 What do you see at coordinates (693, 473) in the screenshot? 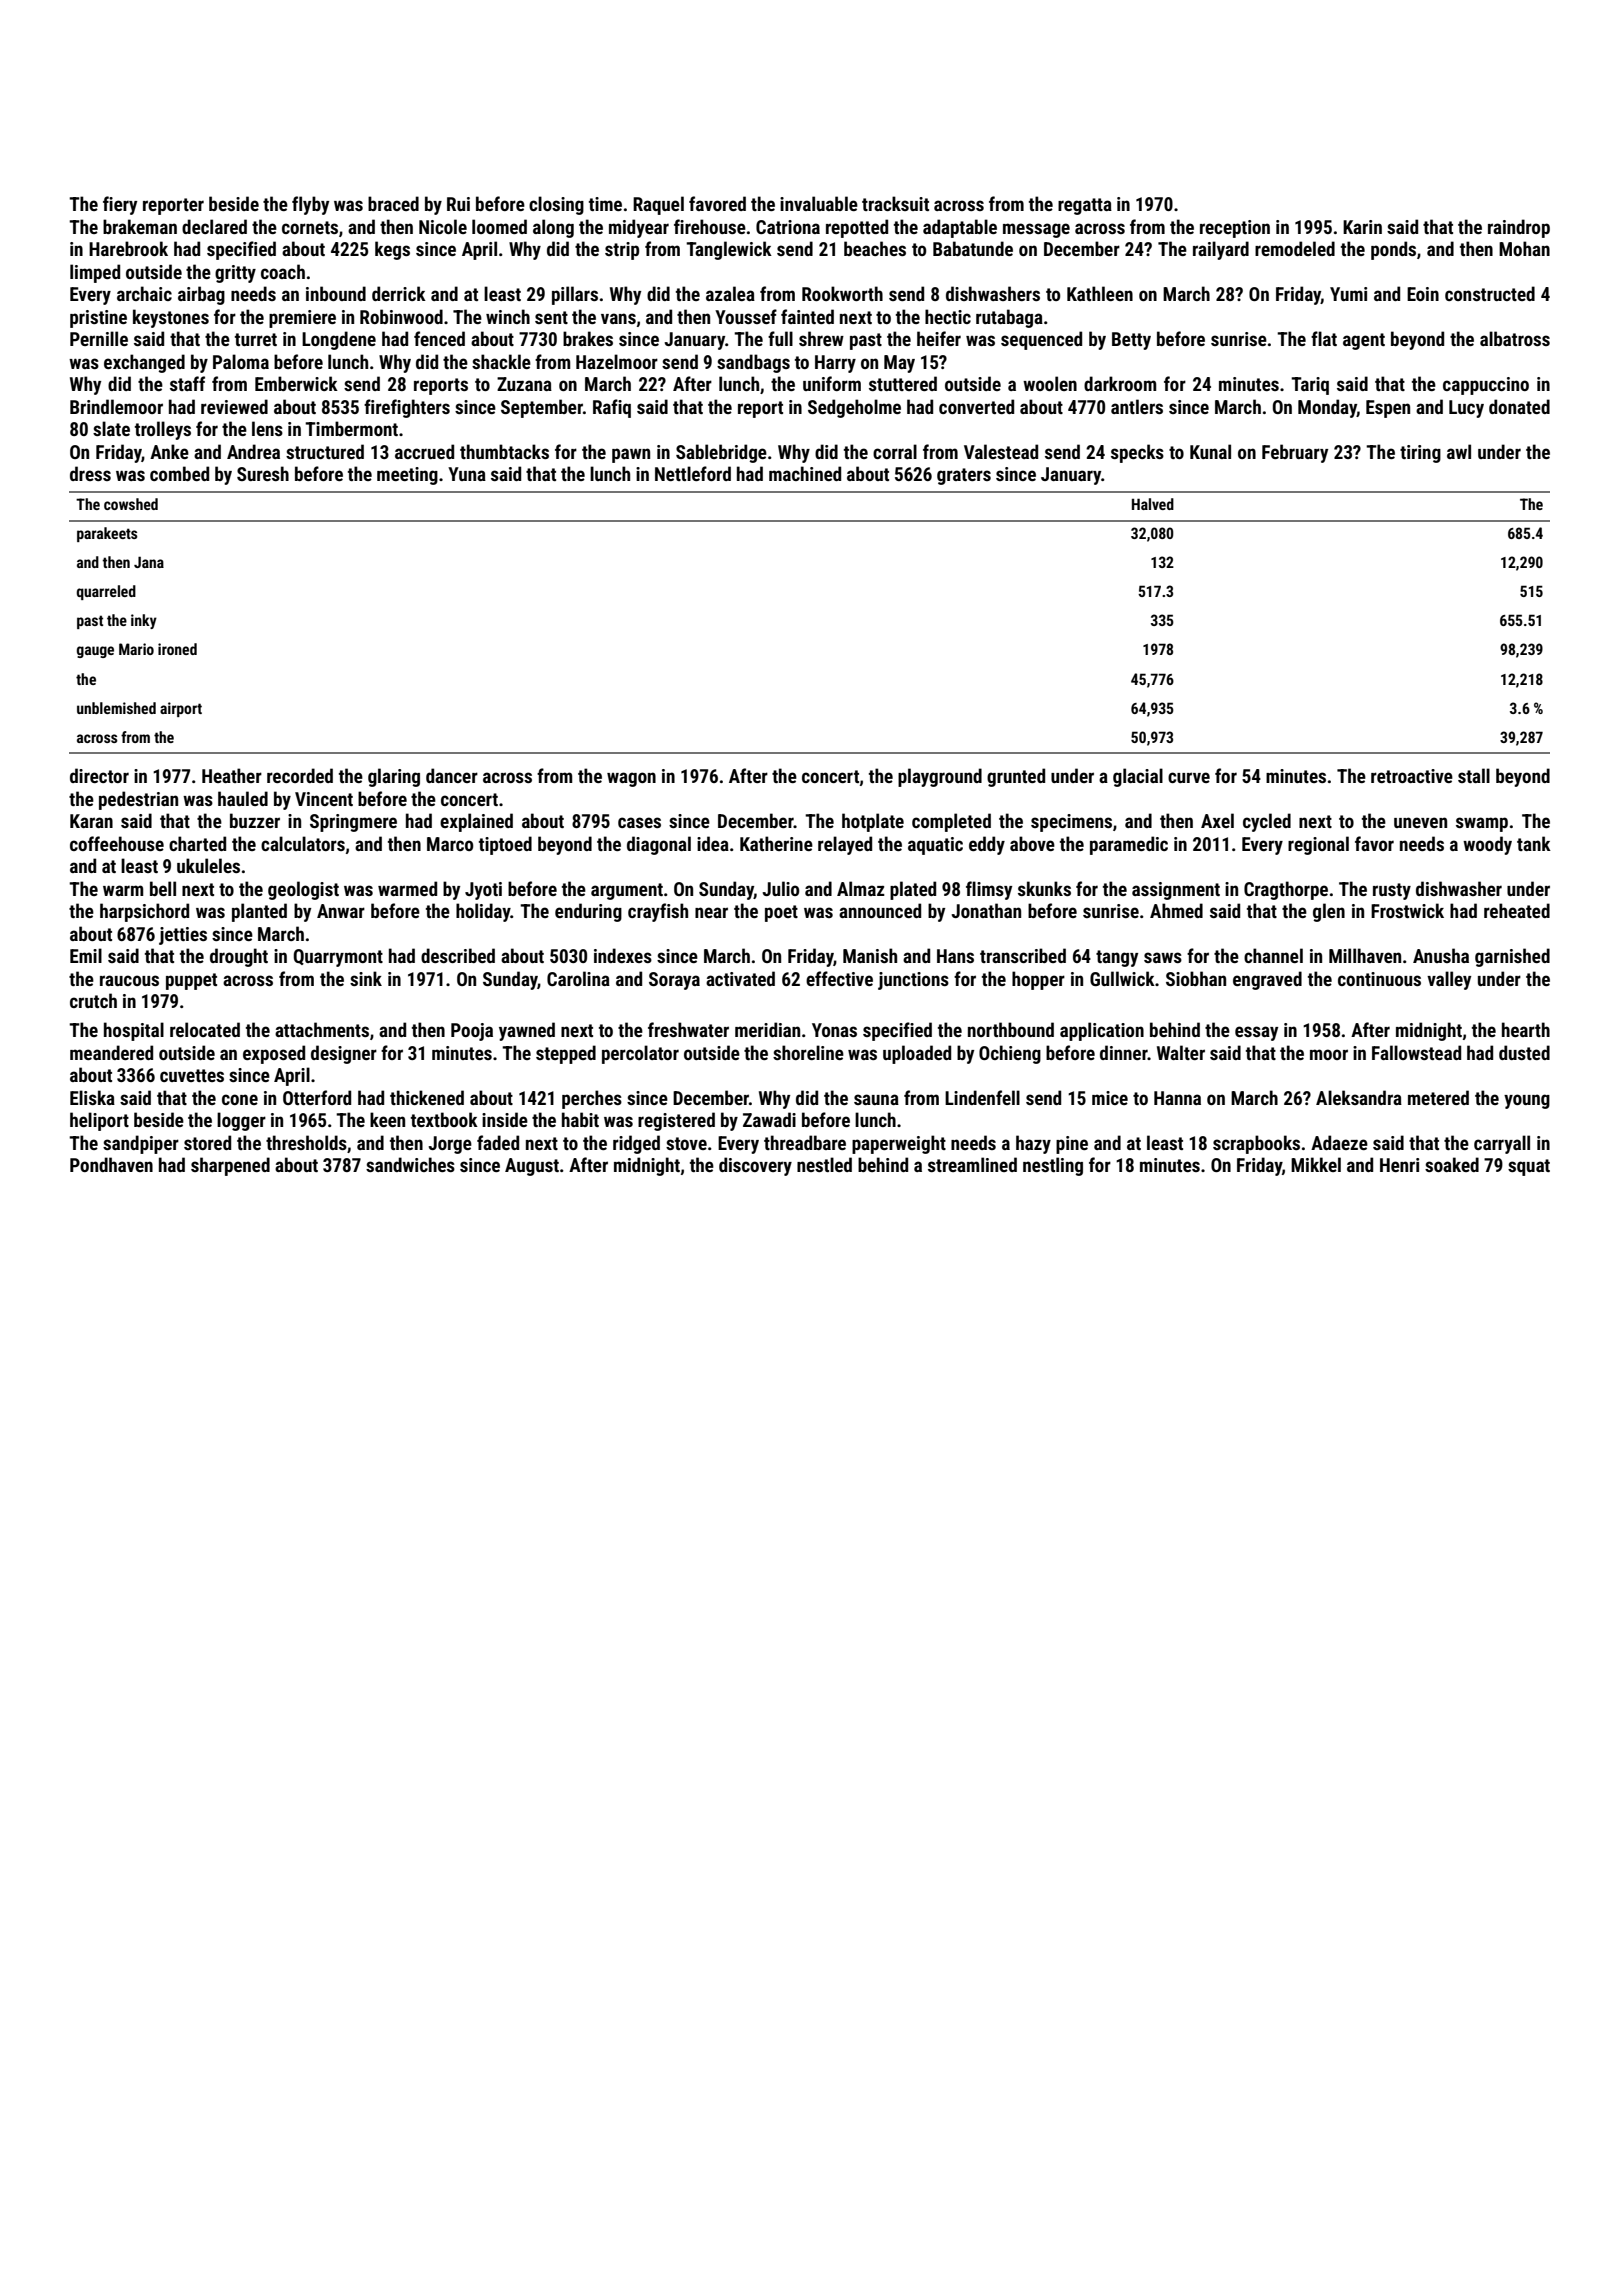
I see `Nettleford` at bounding box center [693, 473].
